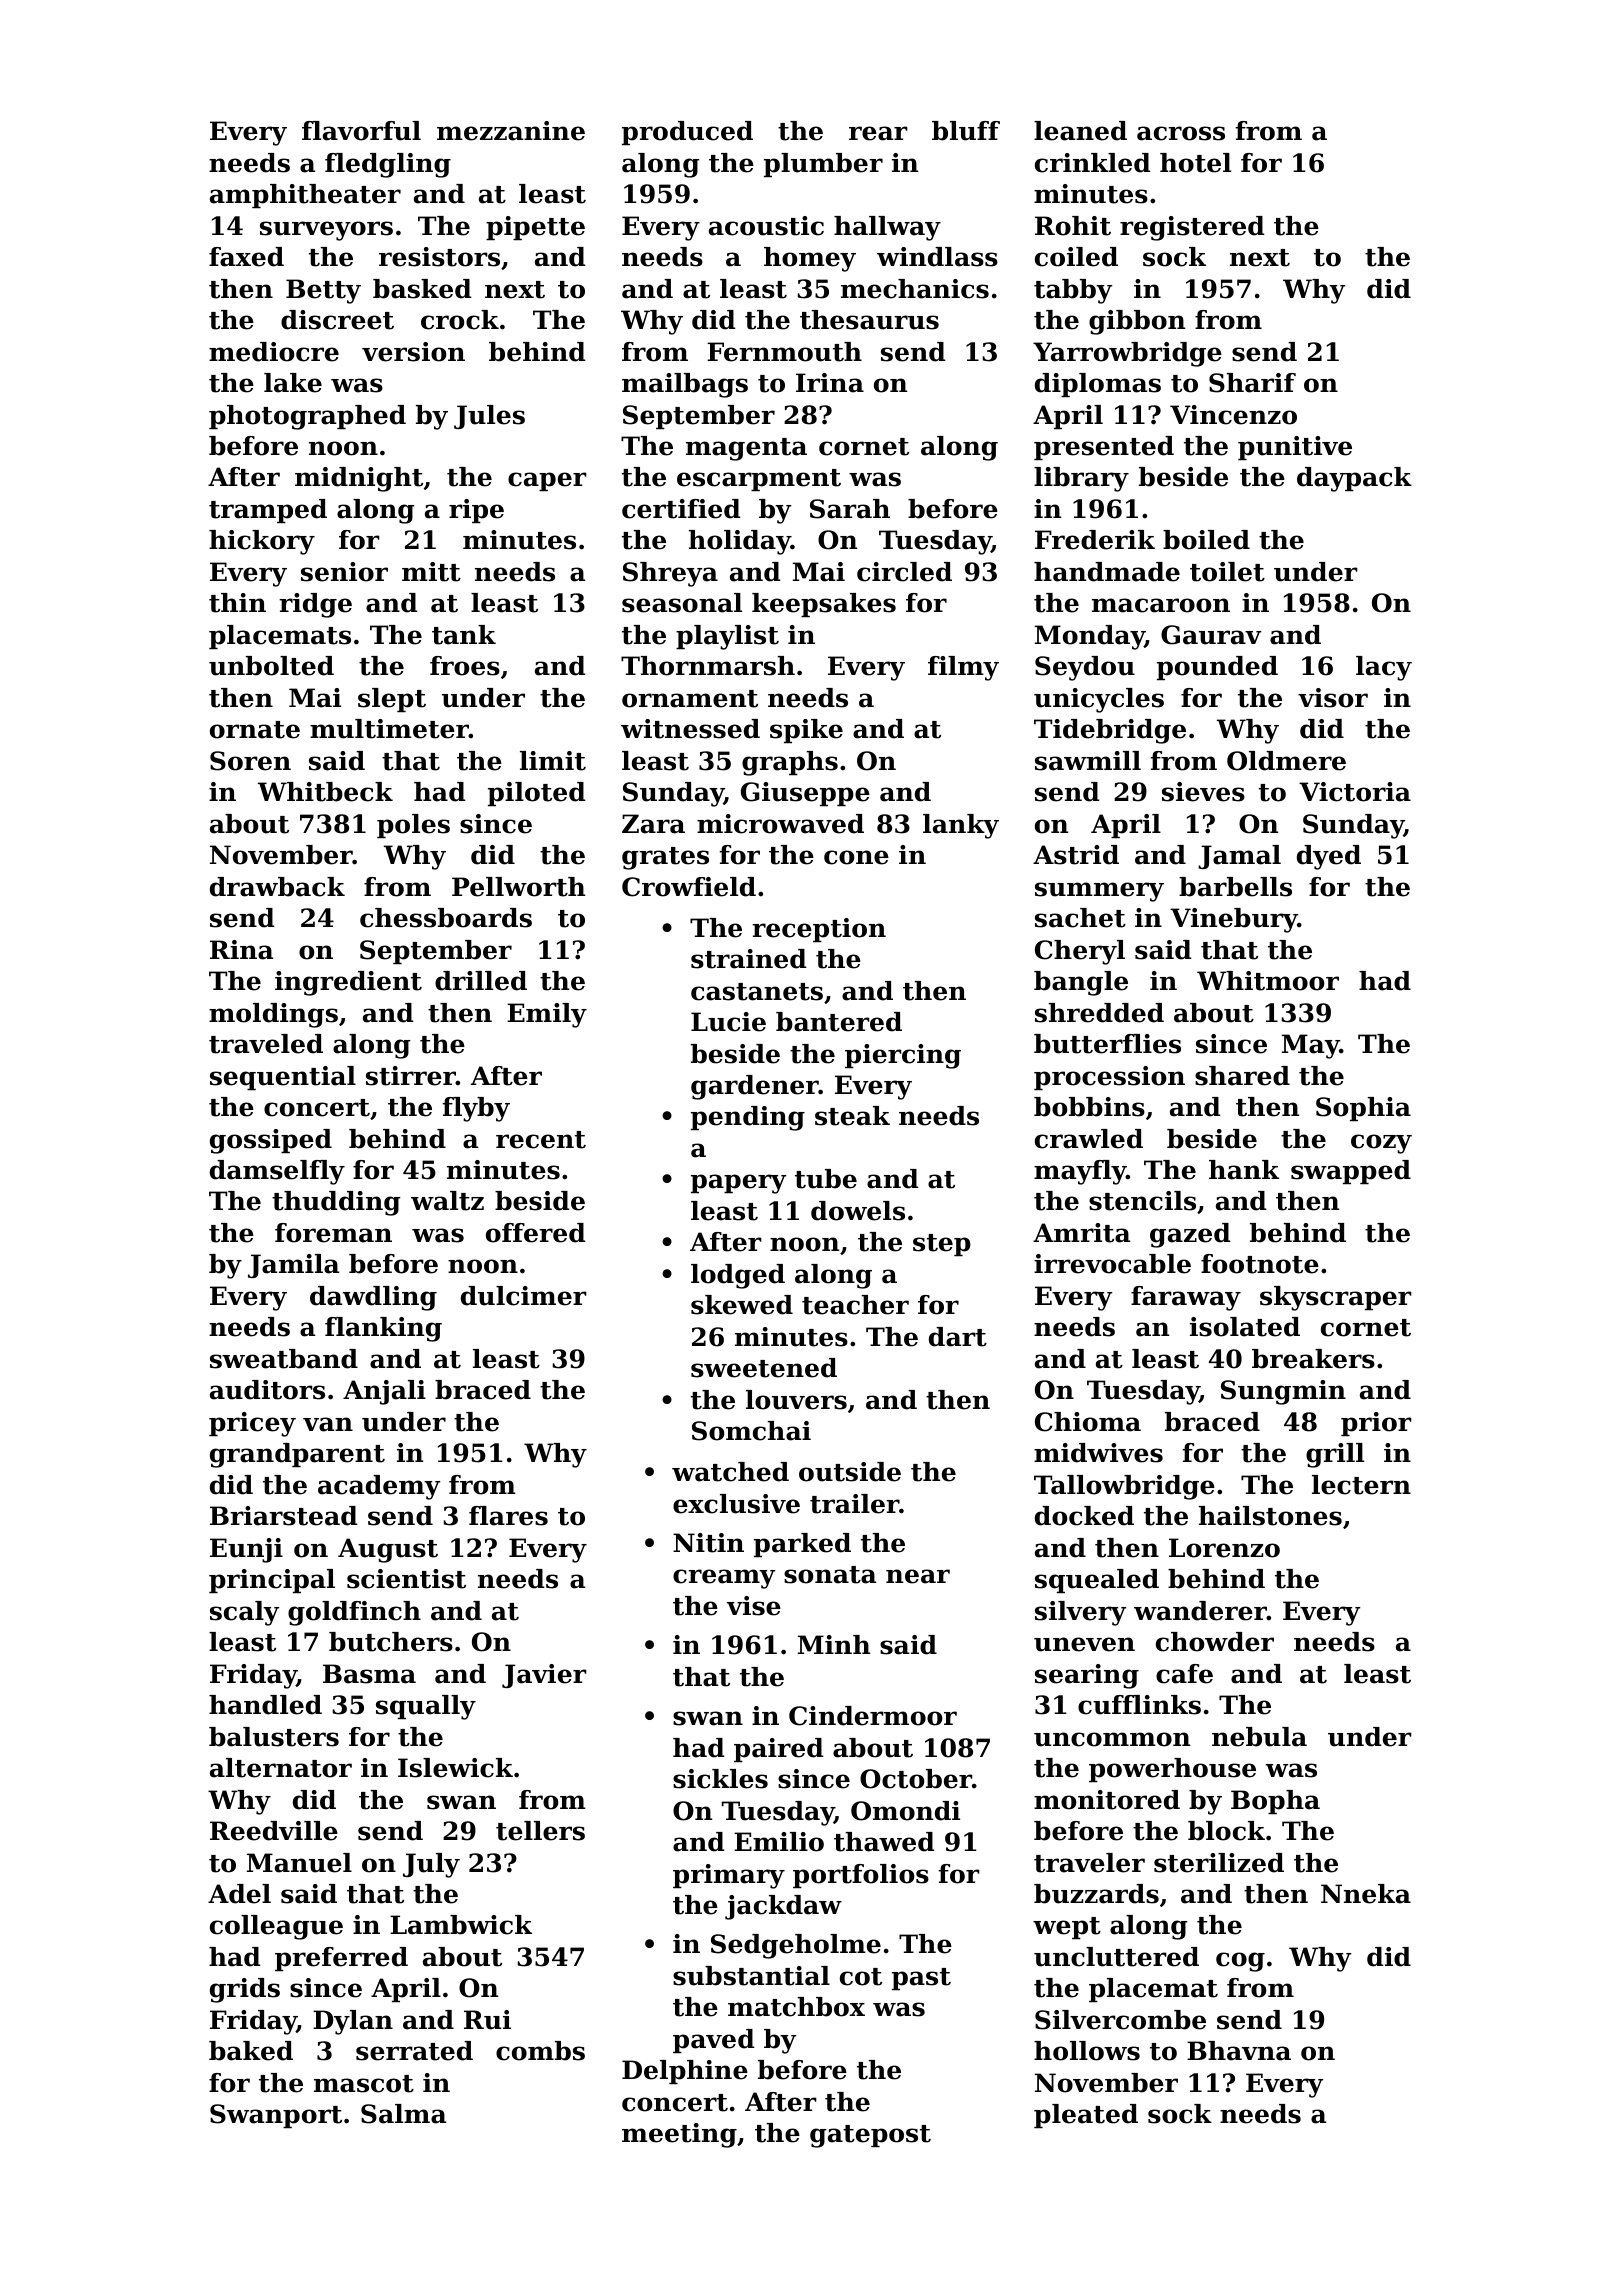 The height and width of the screenshot is (2292, 1620). What do you see at coordinates (267, 1390) in the screenshot?
I see `auditors` at bounding box center [267, 1390].
